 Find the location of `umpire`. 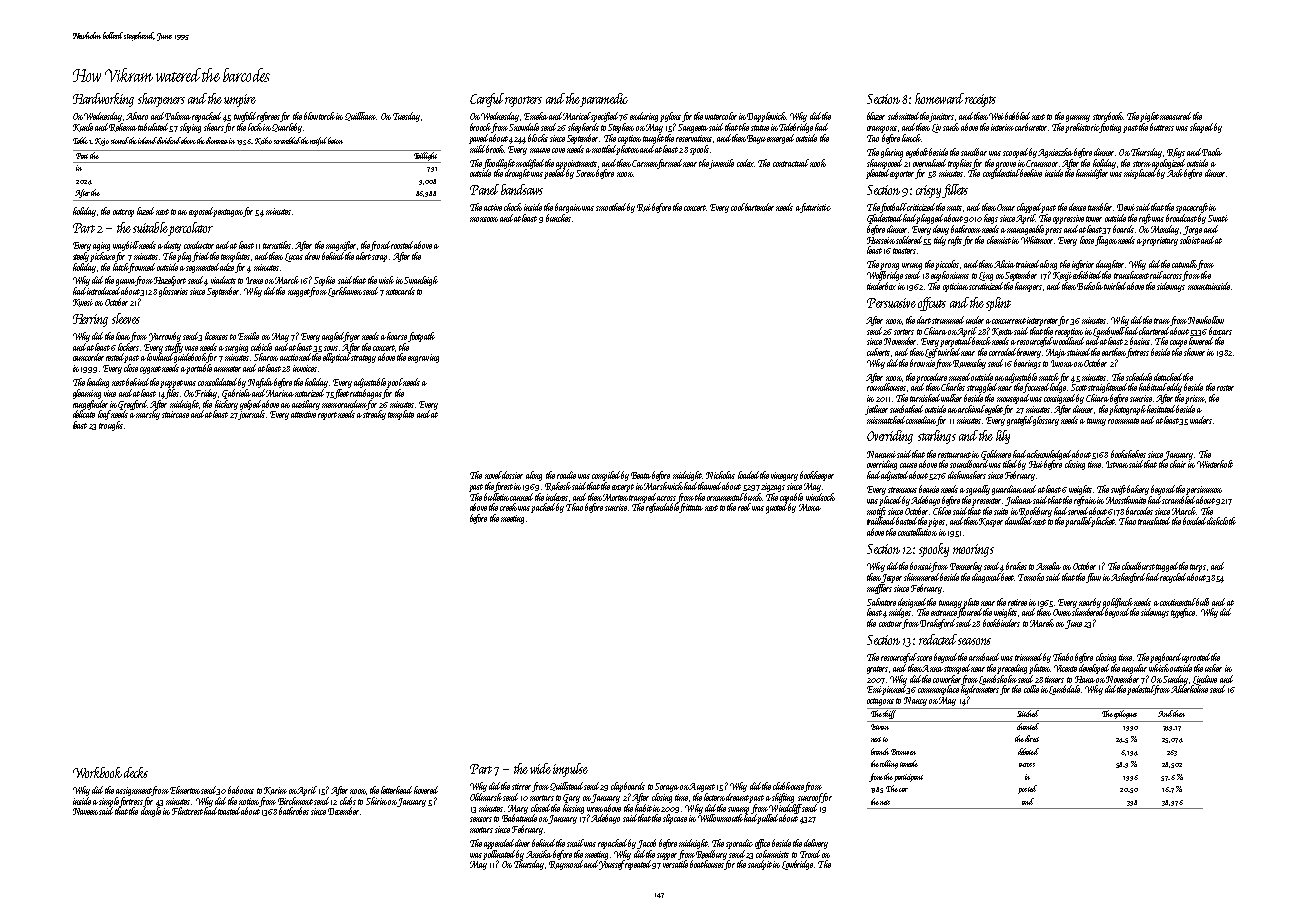

umpire is located at coordinates (240, 100).
